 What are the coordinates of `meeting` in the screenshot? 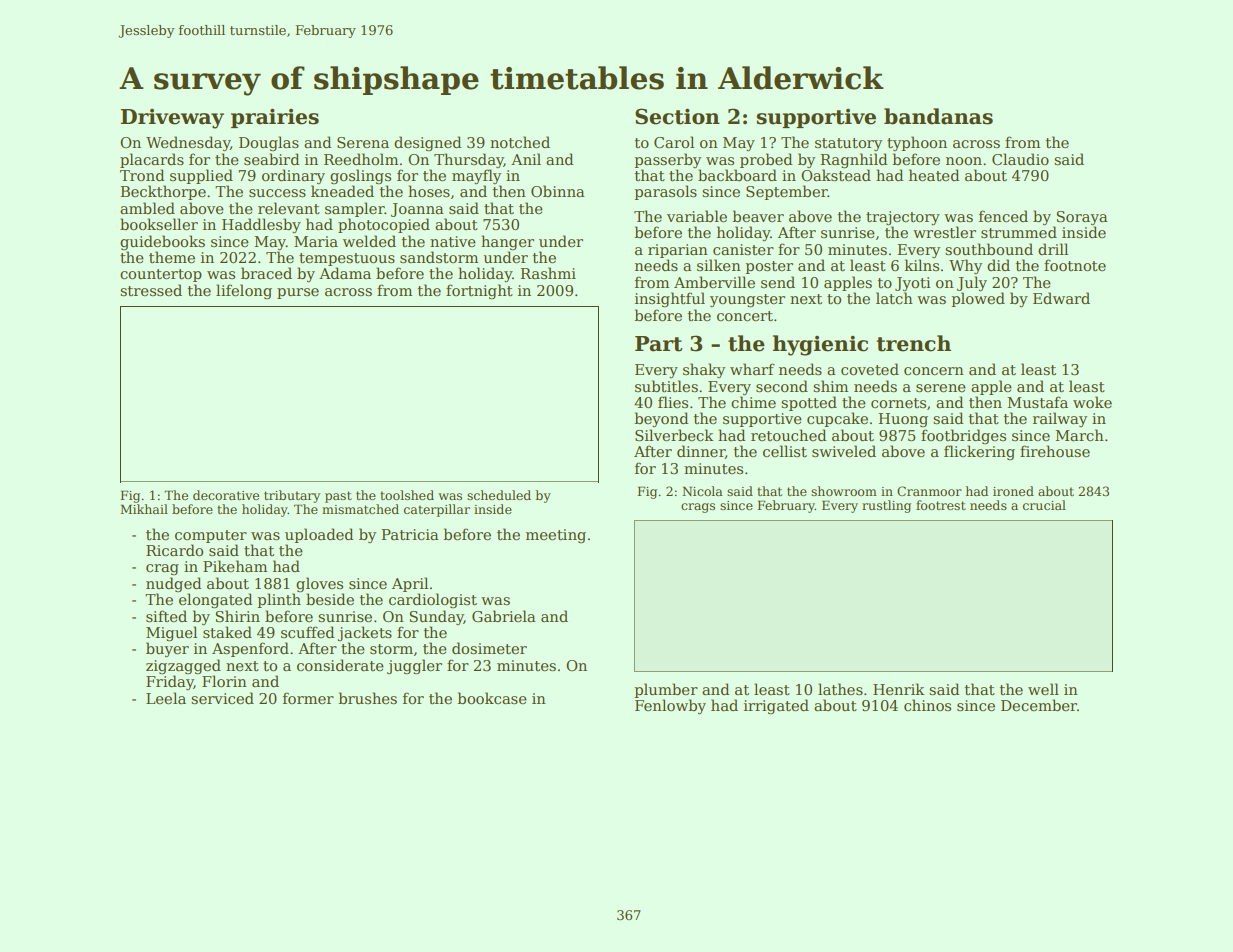 It's located at (556, 536).
